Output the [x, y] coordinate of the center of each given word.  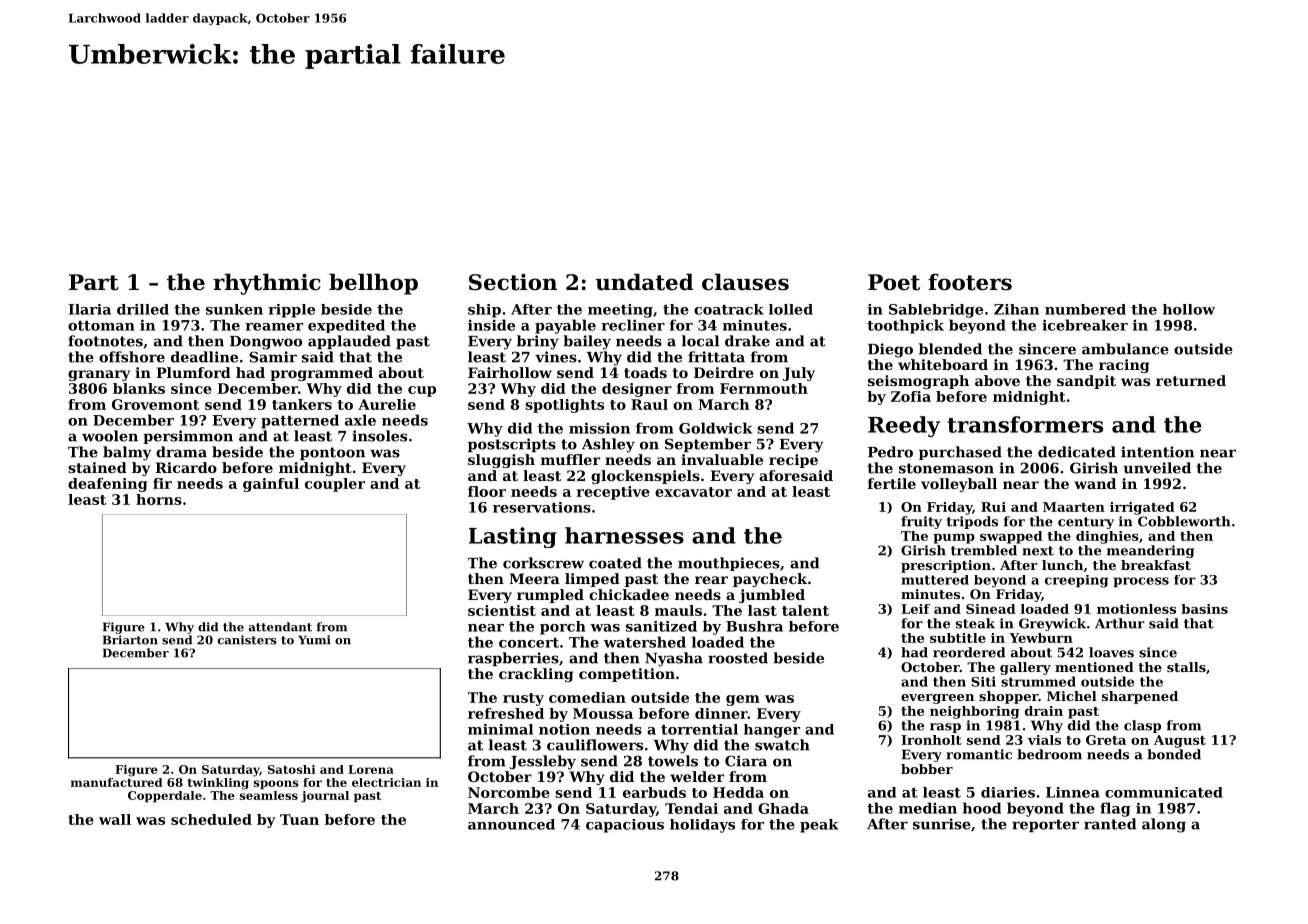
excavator [693, 492]
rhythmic [266, 284]
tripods [972, 522]
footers [970, 282]
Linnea [1073, 792]
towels [673, 761]
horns [159, 499]
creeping [1076, 581]
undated [644, 282]
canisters [247, 640]
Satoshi [292, 769]
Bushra [754, 626]
